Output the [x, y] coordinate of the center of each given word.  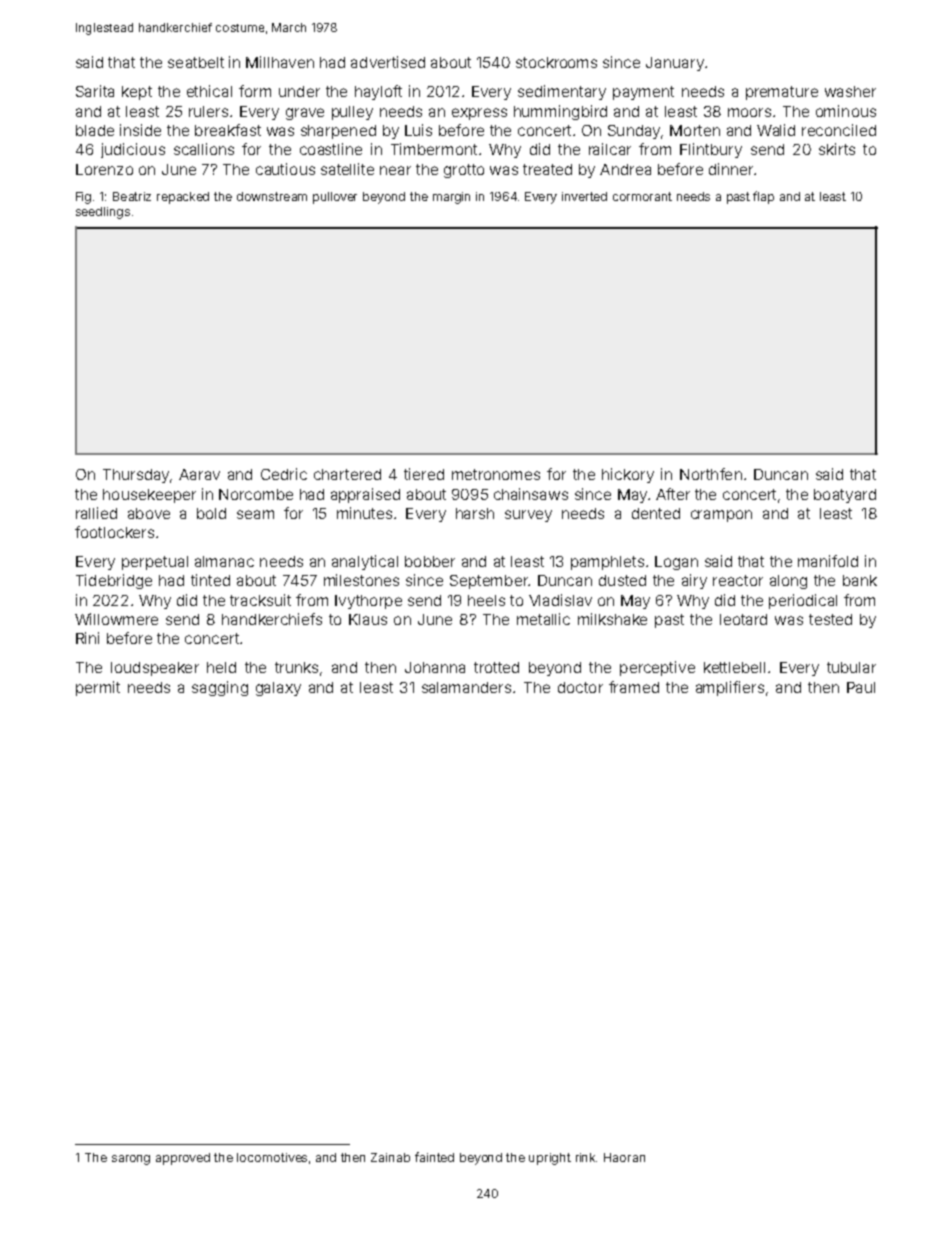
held [221, 667]
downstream [272, 196]
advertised [388, 62]
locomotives [272, 1157]
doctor [580, 687]
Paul [861, 687]
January [675, 64]
